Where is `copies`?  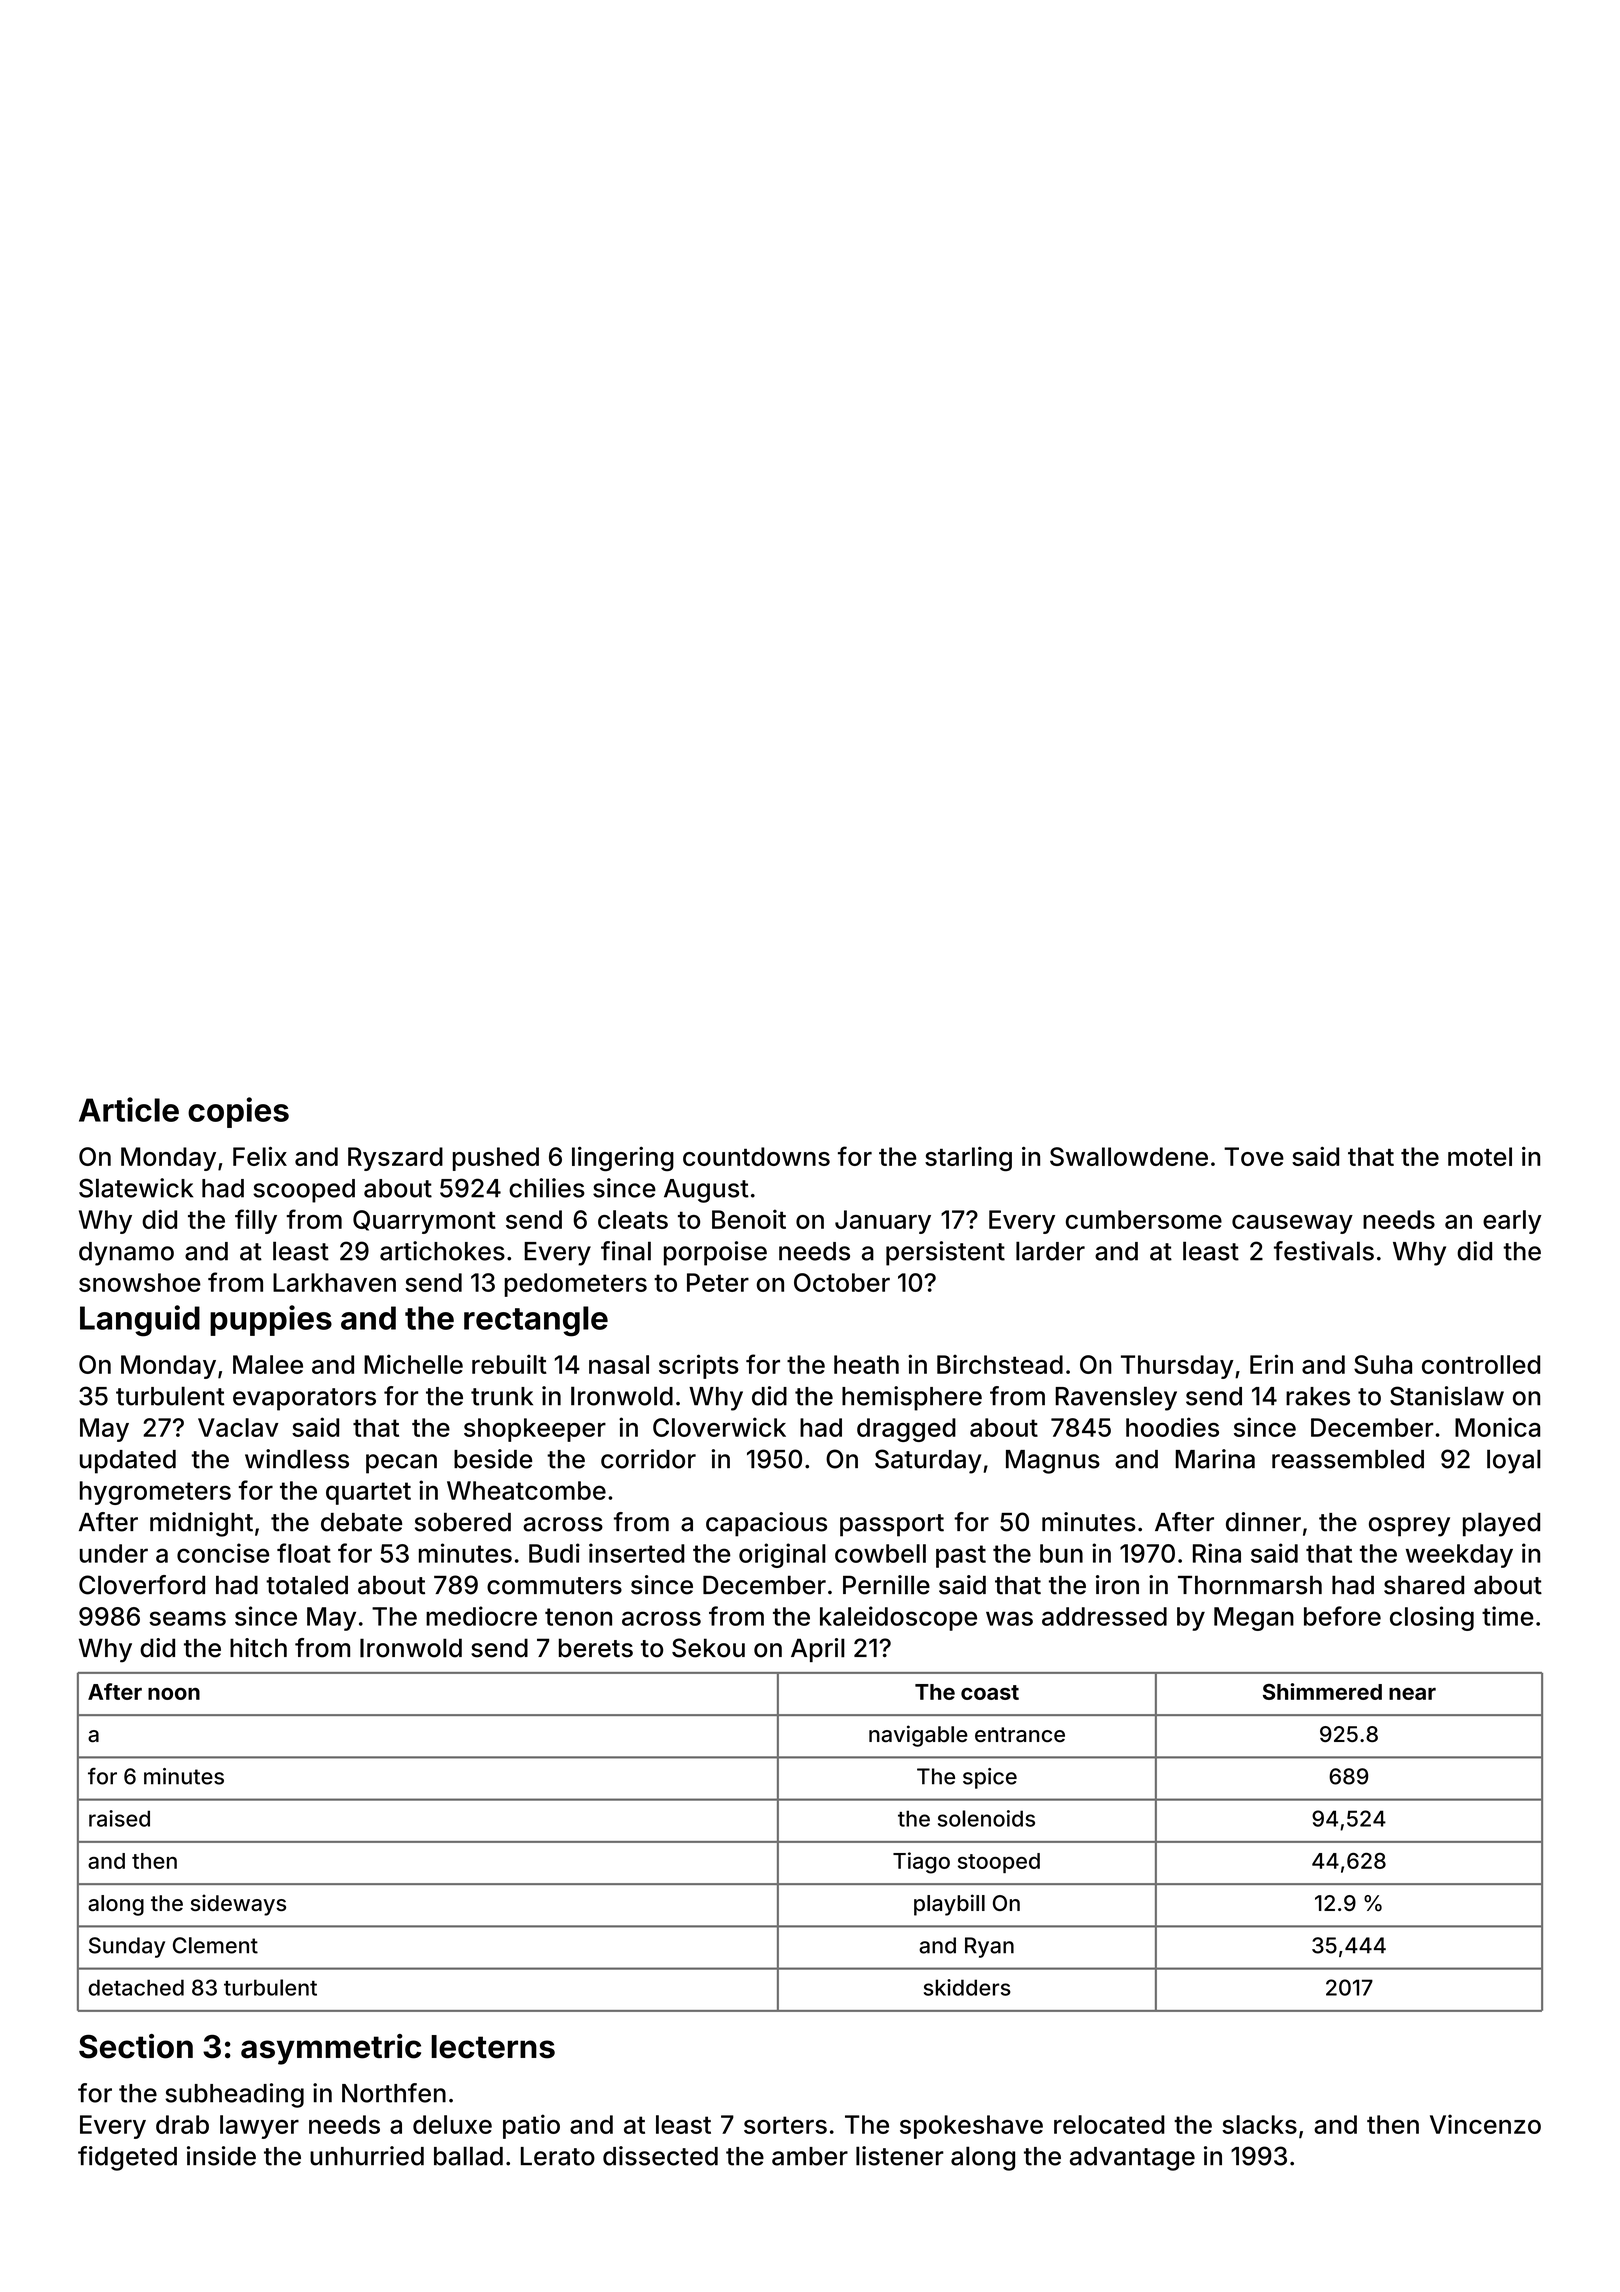 copies is located at coordinates (238, 1112).
